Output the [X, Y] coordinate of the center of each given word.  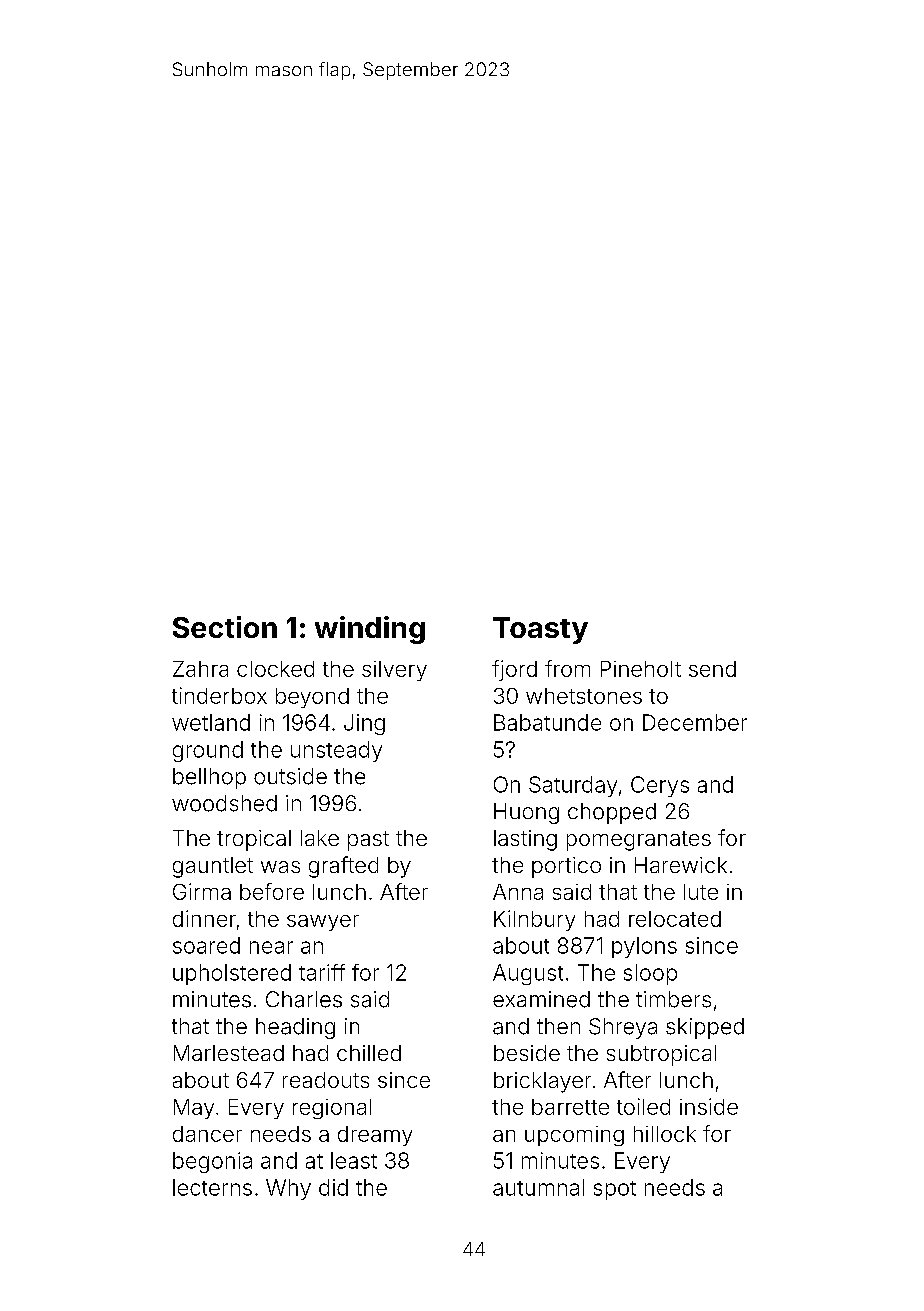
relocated [675, 919]
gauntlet [213, 867]
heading [295, 1028]
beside [527, 1053]
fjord [514, 670]
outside [290, 776]
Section [225, 627]
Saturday [573, 786]
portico [566, 867]
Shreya [623, 1028]
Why [288, 1189]
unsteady [336, 751]
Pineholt [641, 669]
